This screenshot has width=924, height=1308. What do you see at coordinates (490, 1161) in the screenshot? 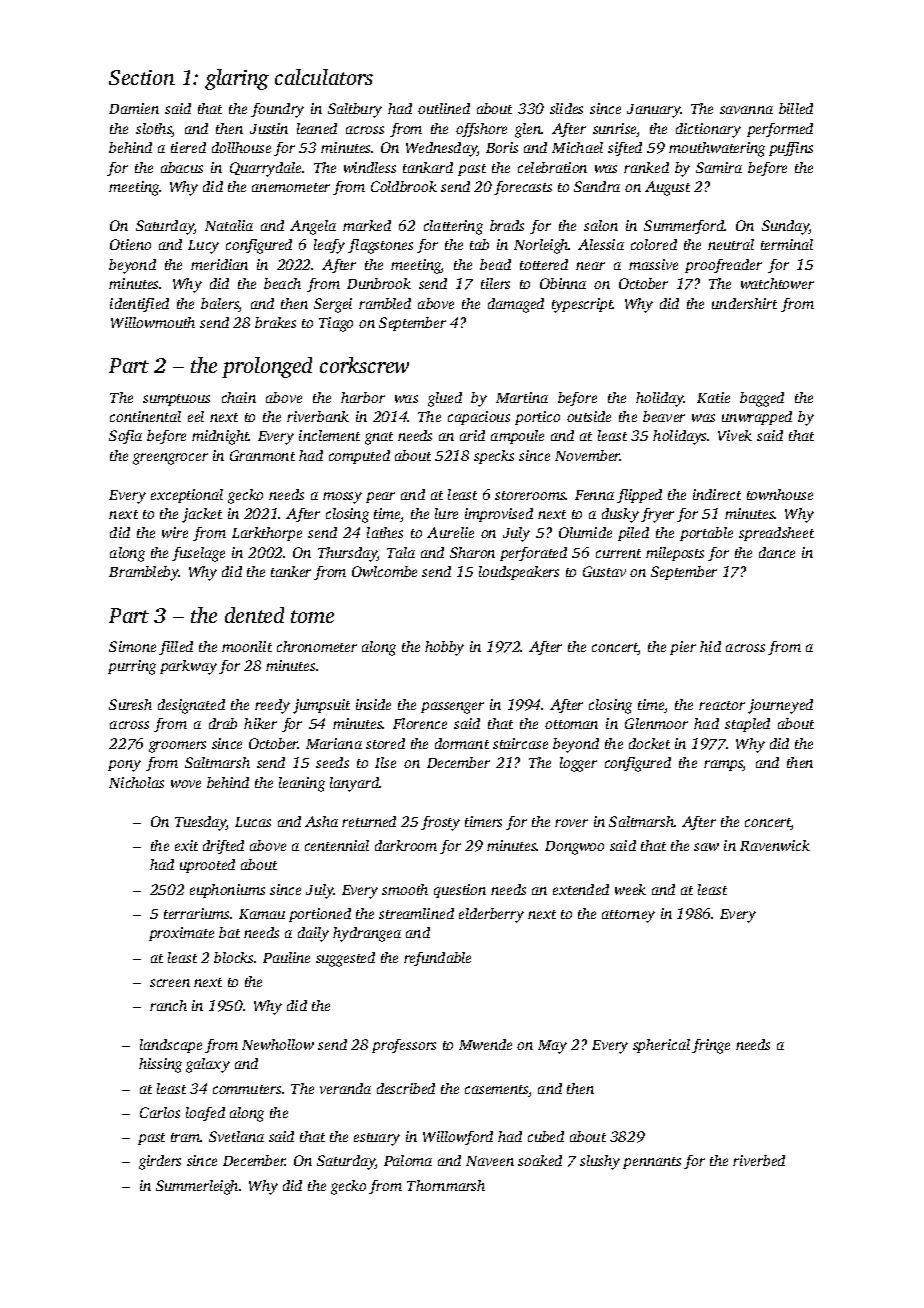
I see `Naveen` at bounding box center [490, 1161].
